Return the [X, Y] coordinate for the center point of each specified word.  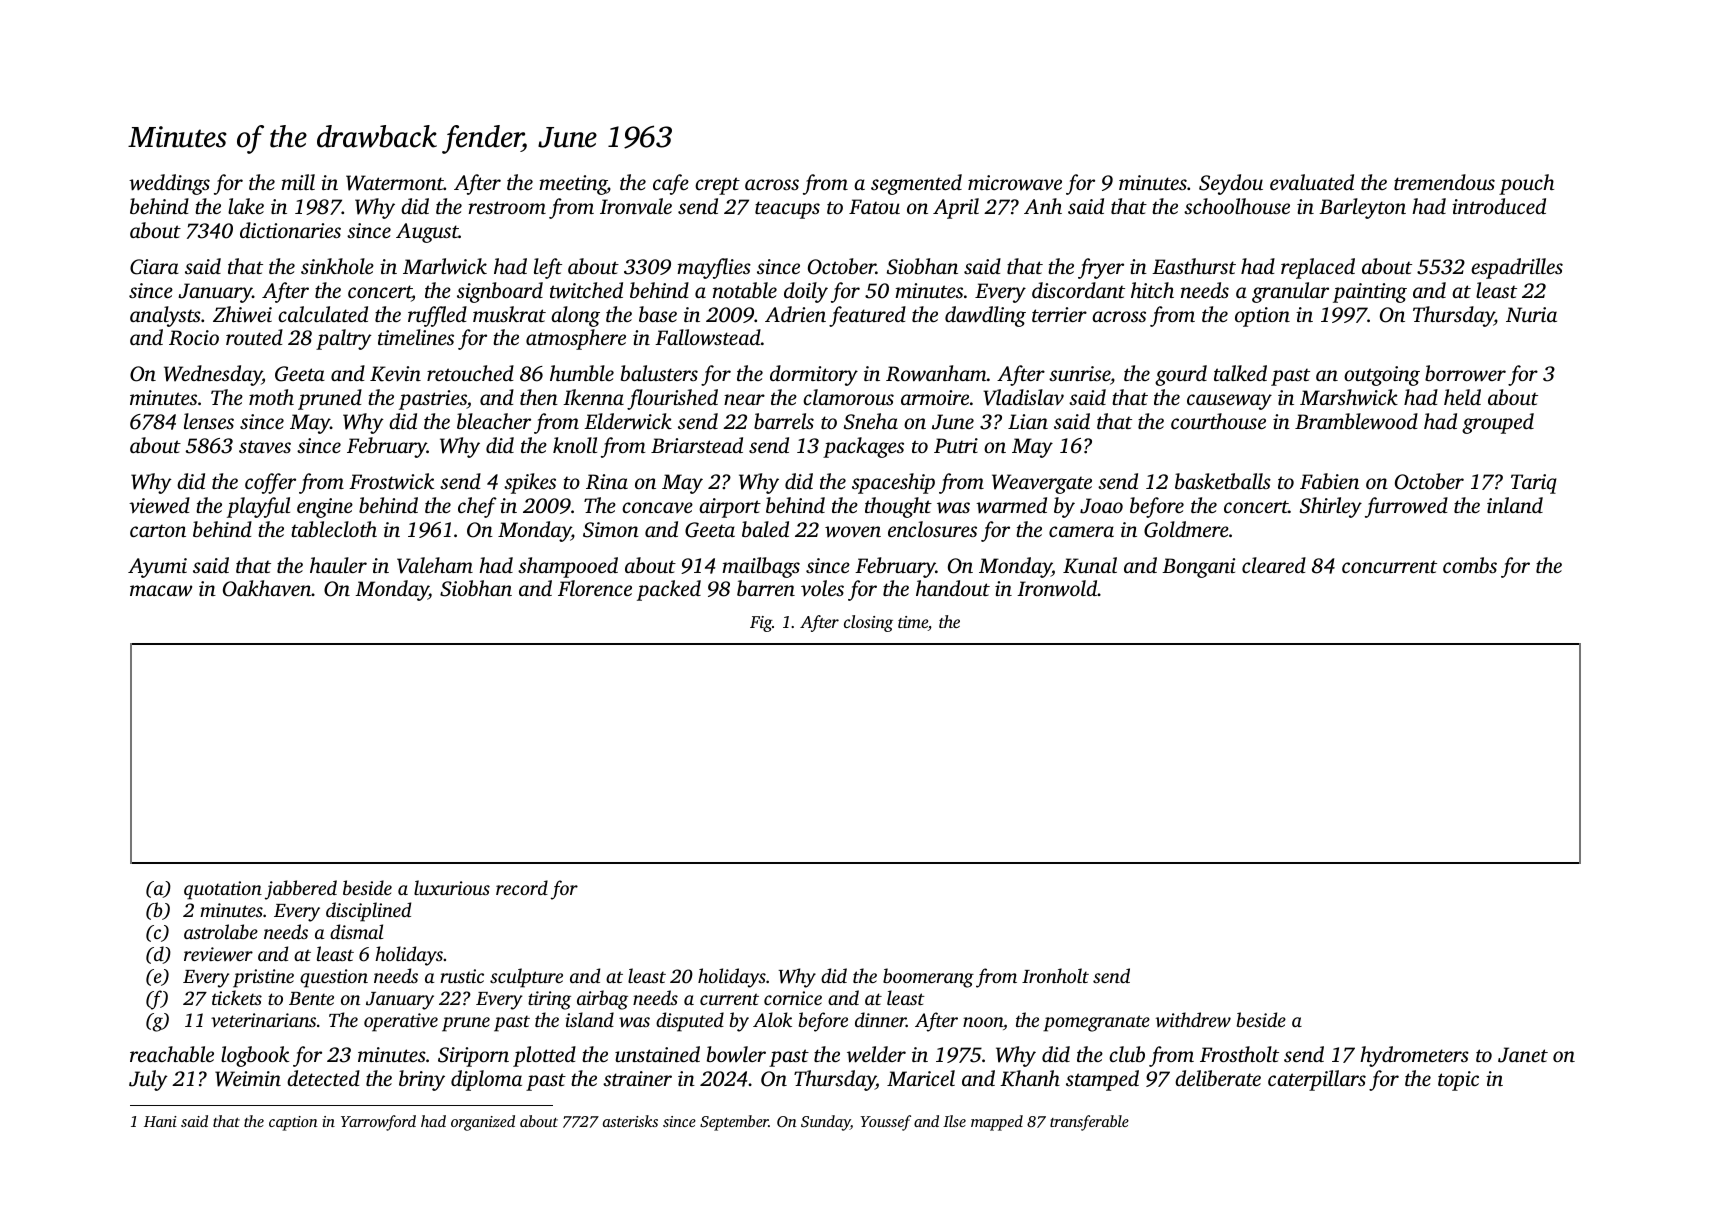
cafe [671, 184]
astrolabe [221, 931]
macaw [161, 590]
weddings [169, 184]
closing [868, 623]
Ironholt [1055, 975]
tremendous [1444, 182]
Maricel [921, 1078]
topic [1458, 1081]
